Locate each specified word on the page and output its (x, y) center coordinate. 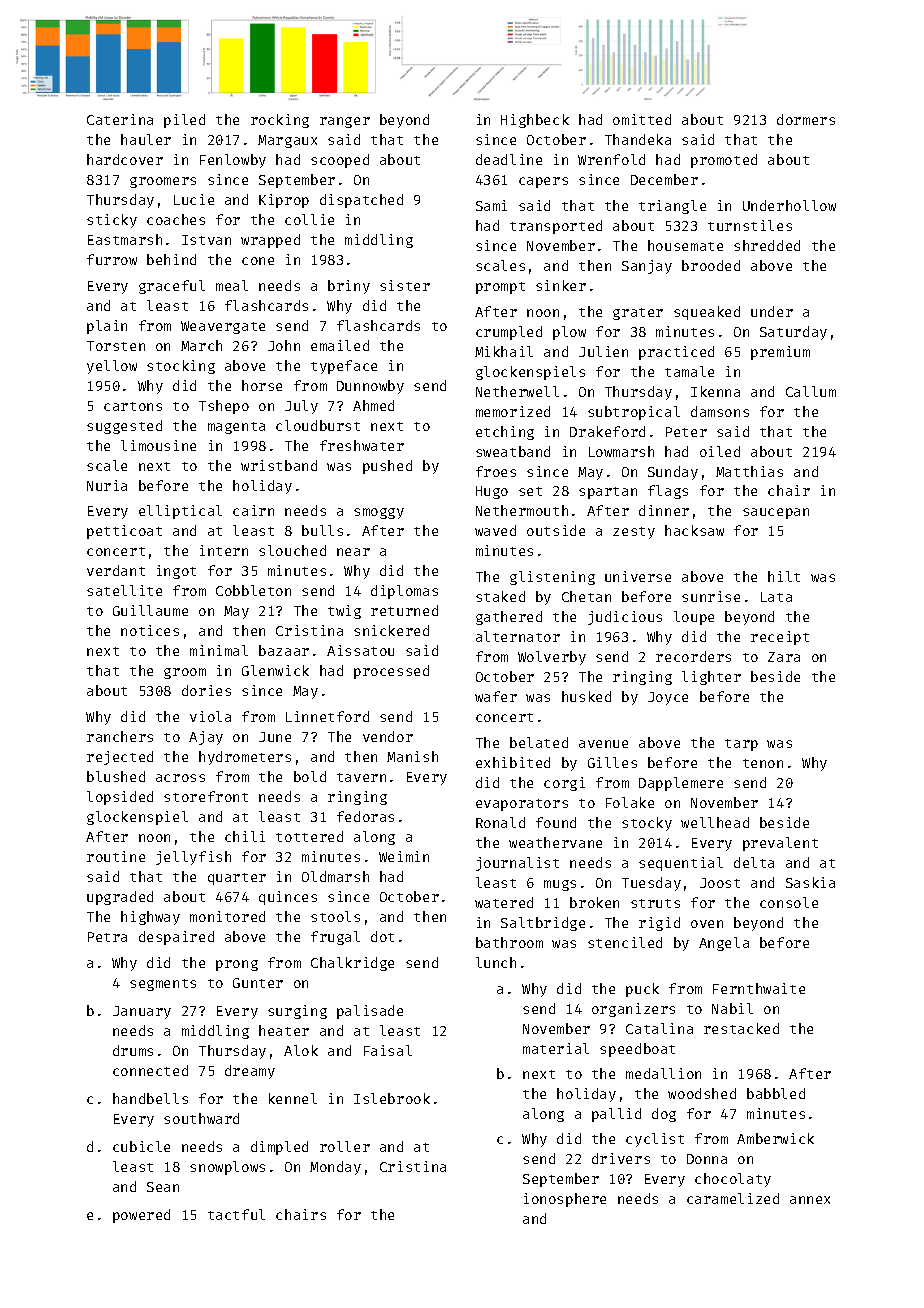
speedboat (637, 1050)
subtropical (634, 413)
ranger (345, 122)
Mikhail (504, 351)
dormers (806, 119)
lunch (496, 962)
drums (133, 1050)
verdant (116, 570)
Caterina (120, 119)
